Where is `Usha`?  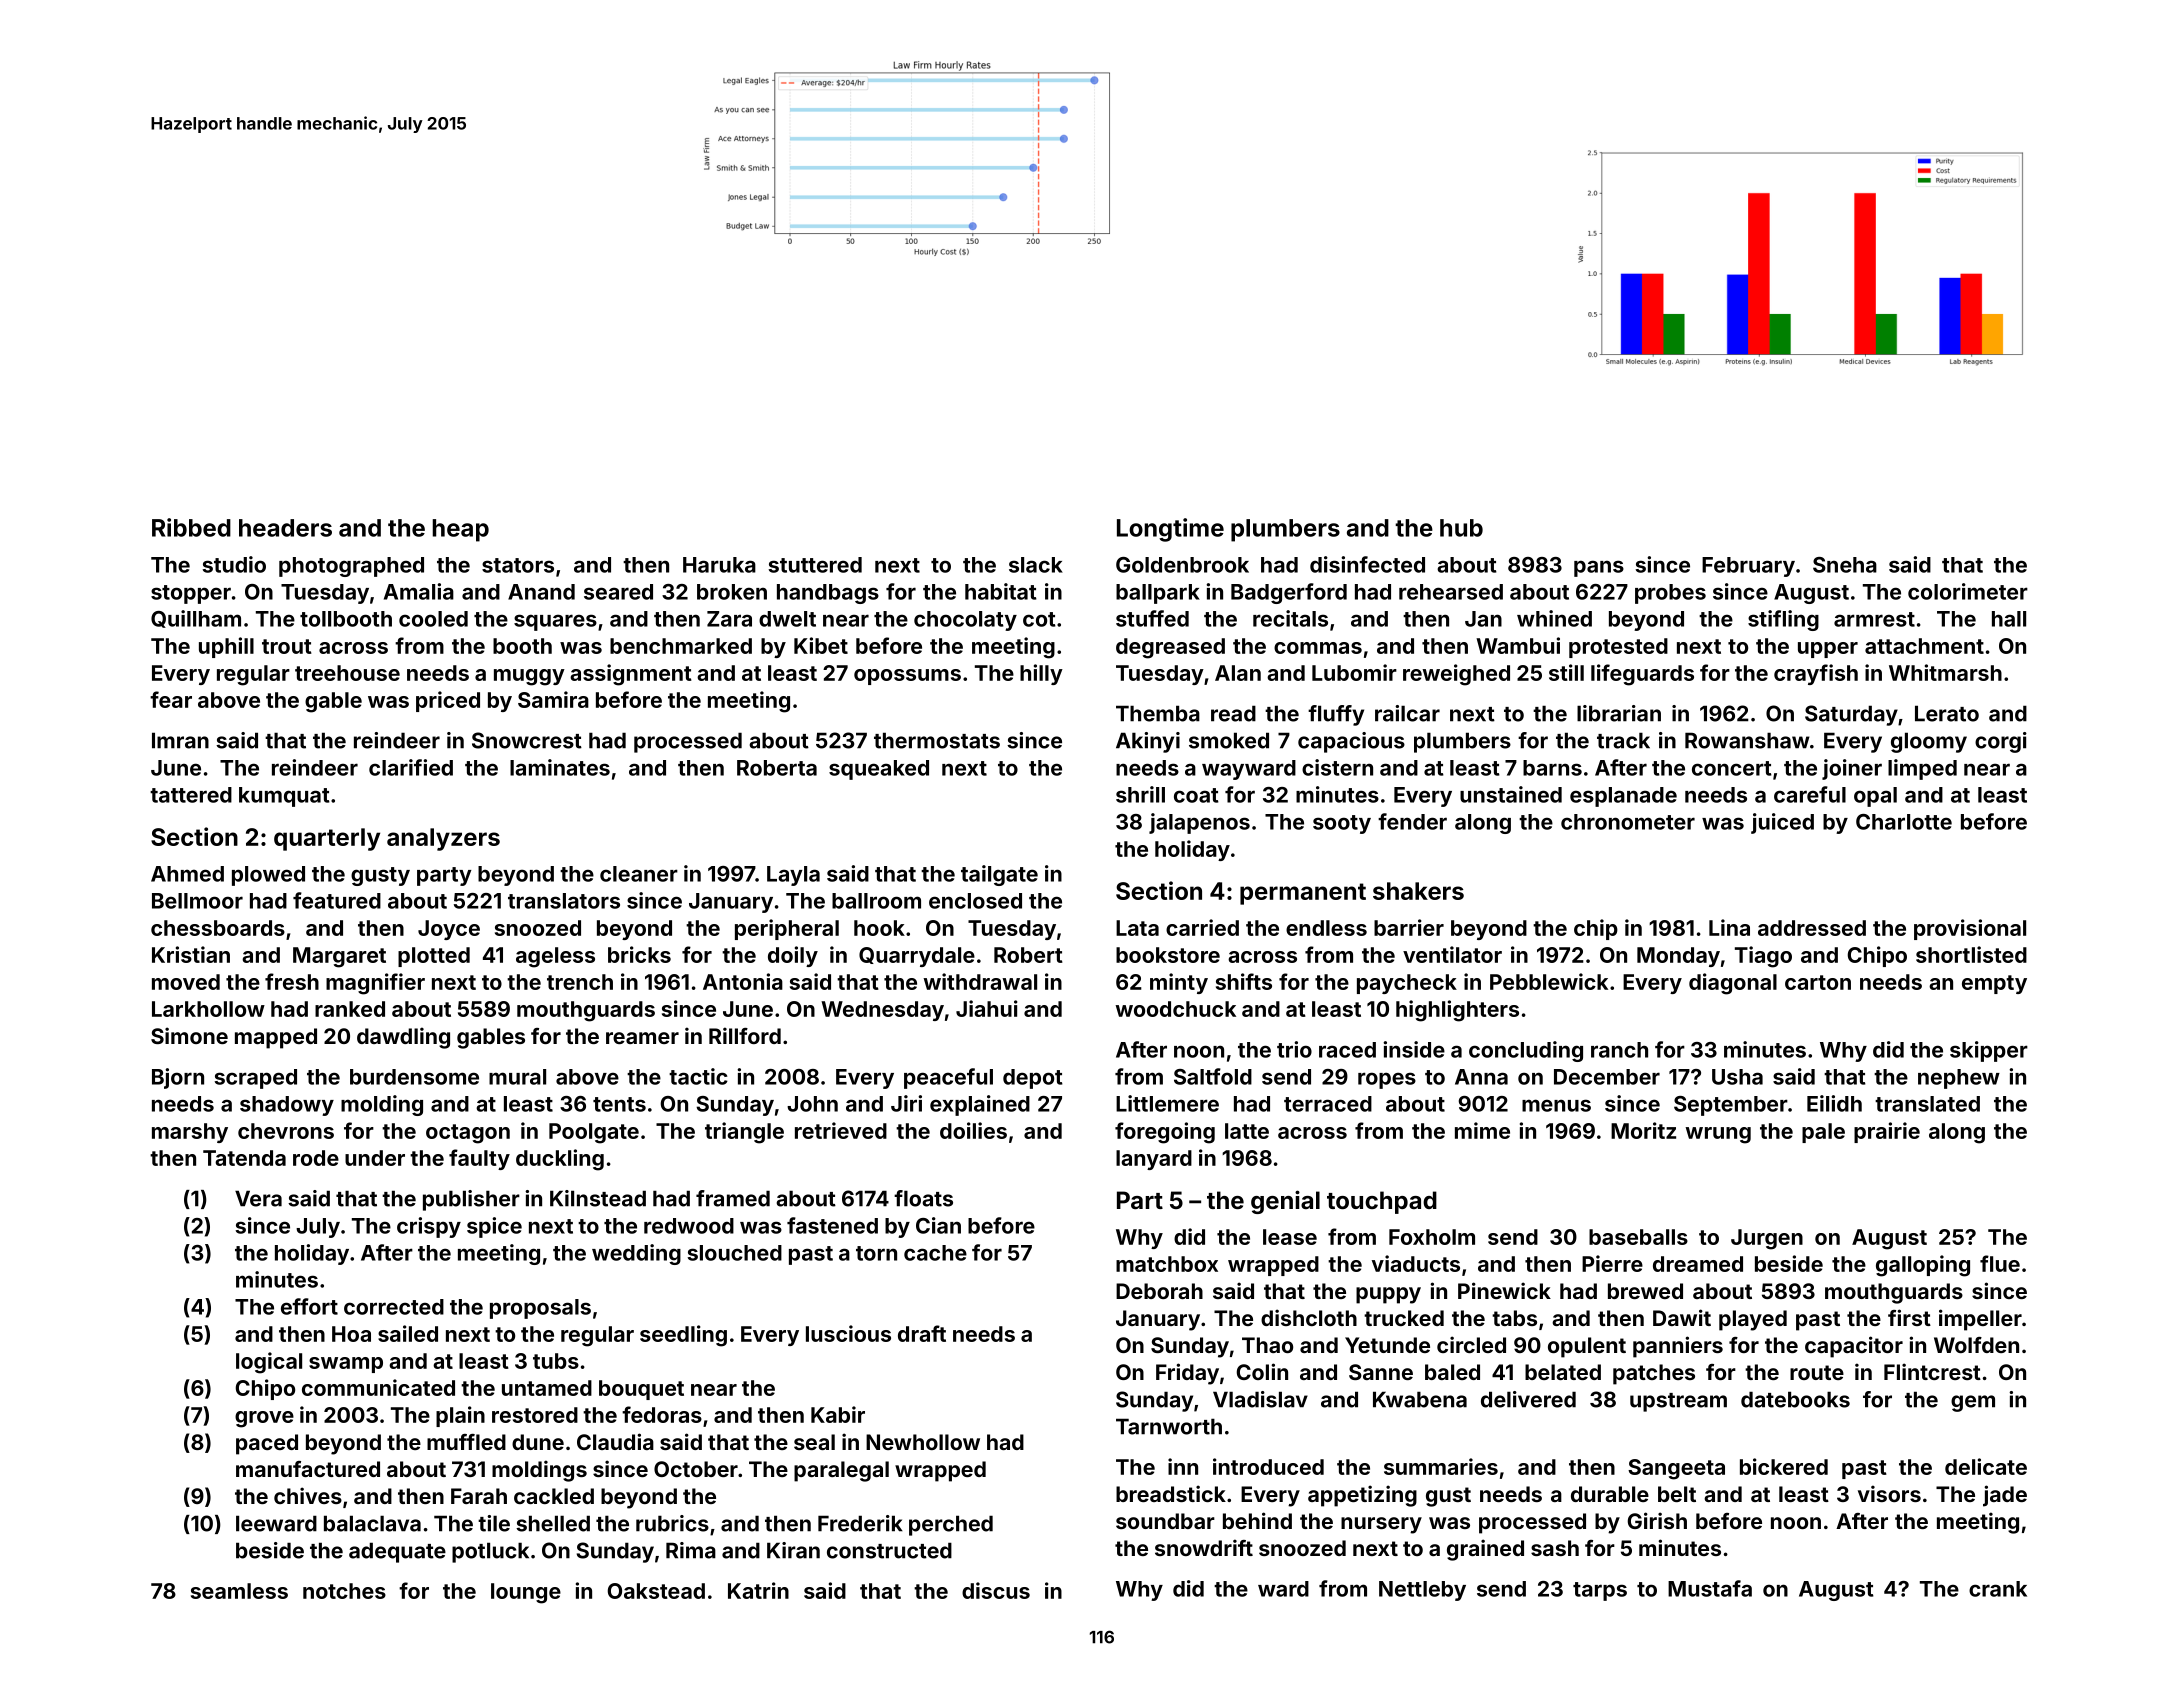
Usha is located at coordinates (1737, 1077).
